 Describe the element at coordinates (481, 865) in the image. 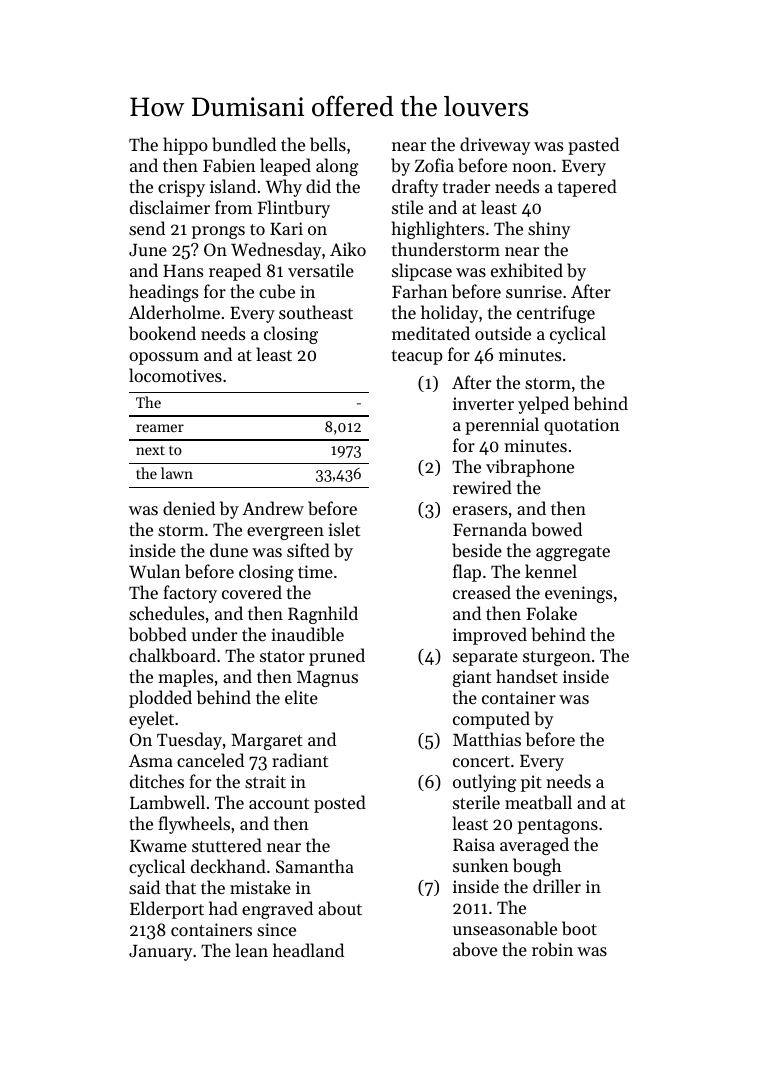

I see `sunken` at that location.
